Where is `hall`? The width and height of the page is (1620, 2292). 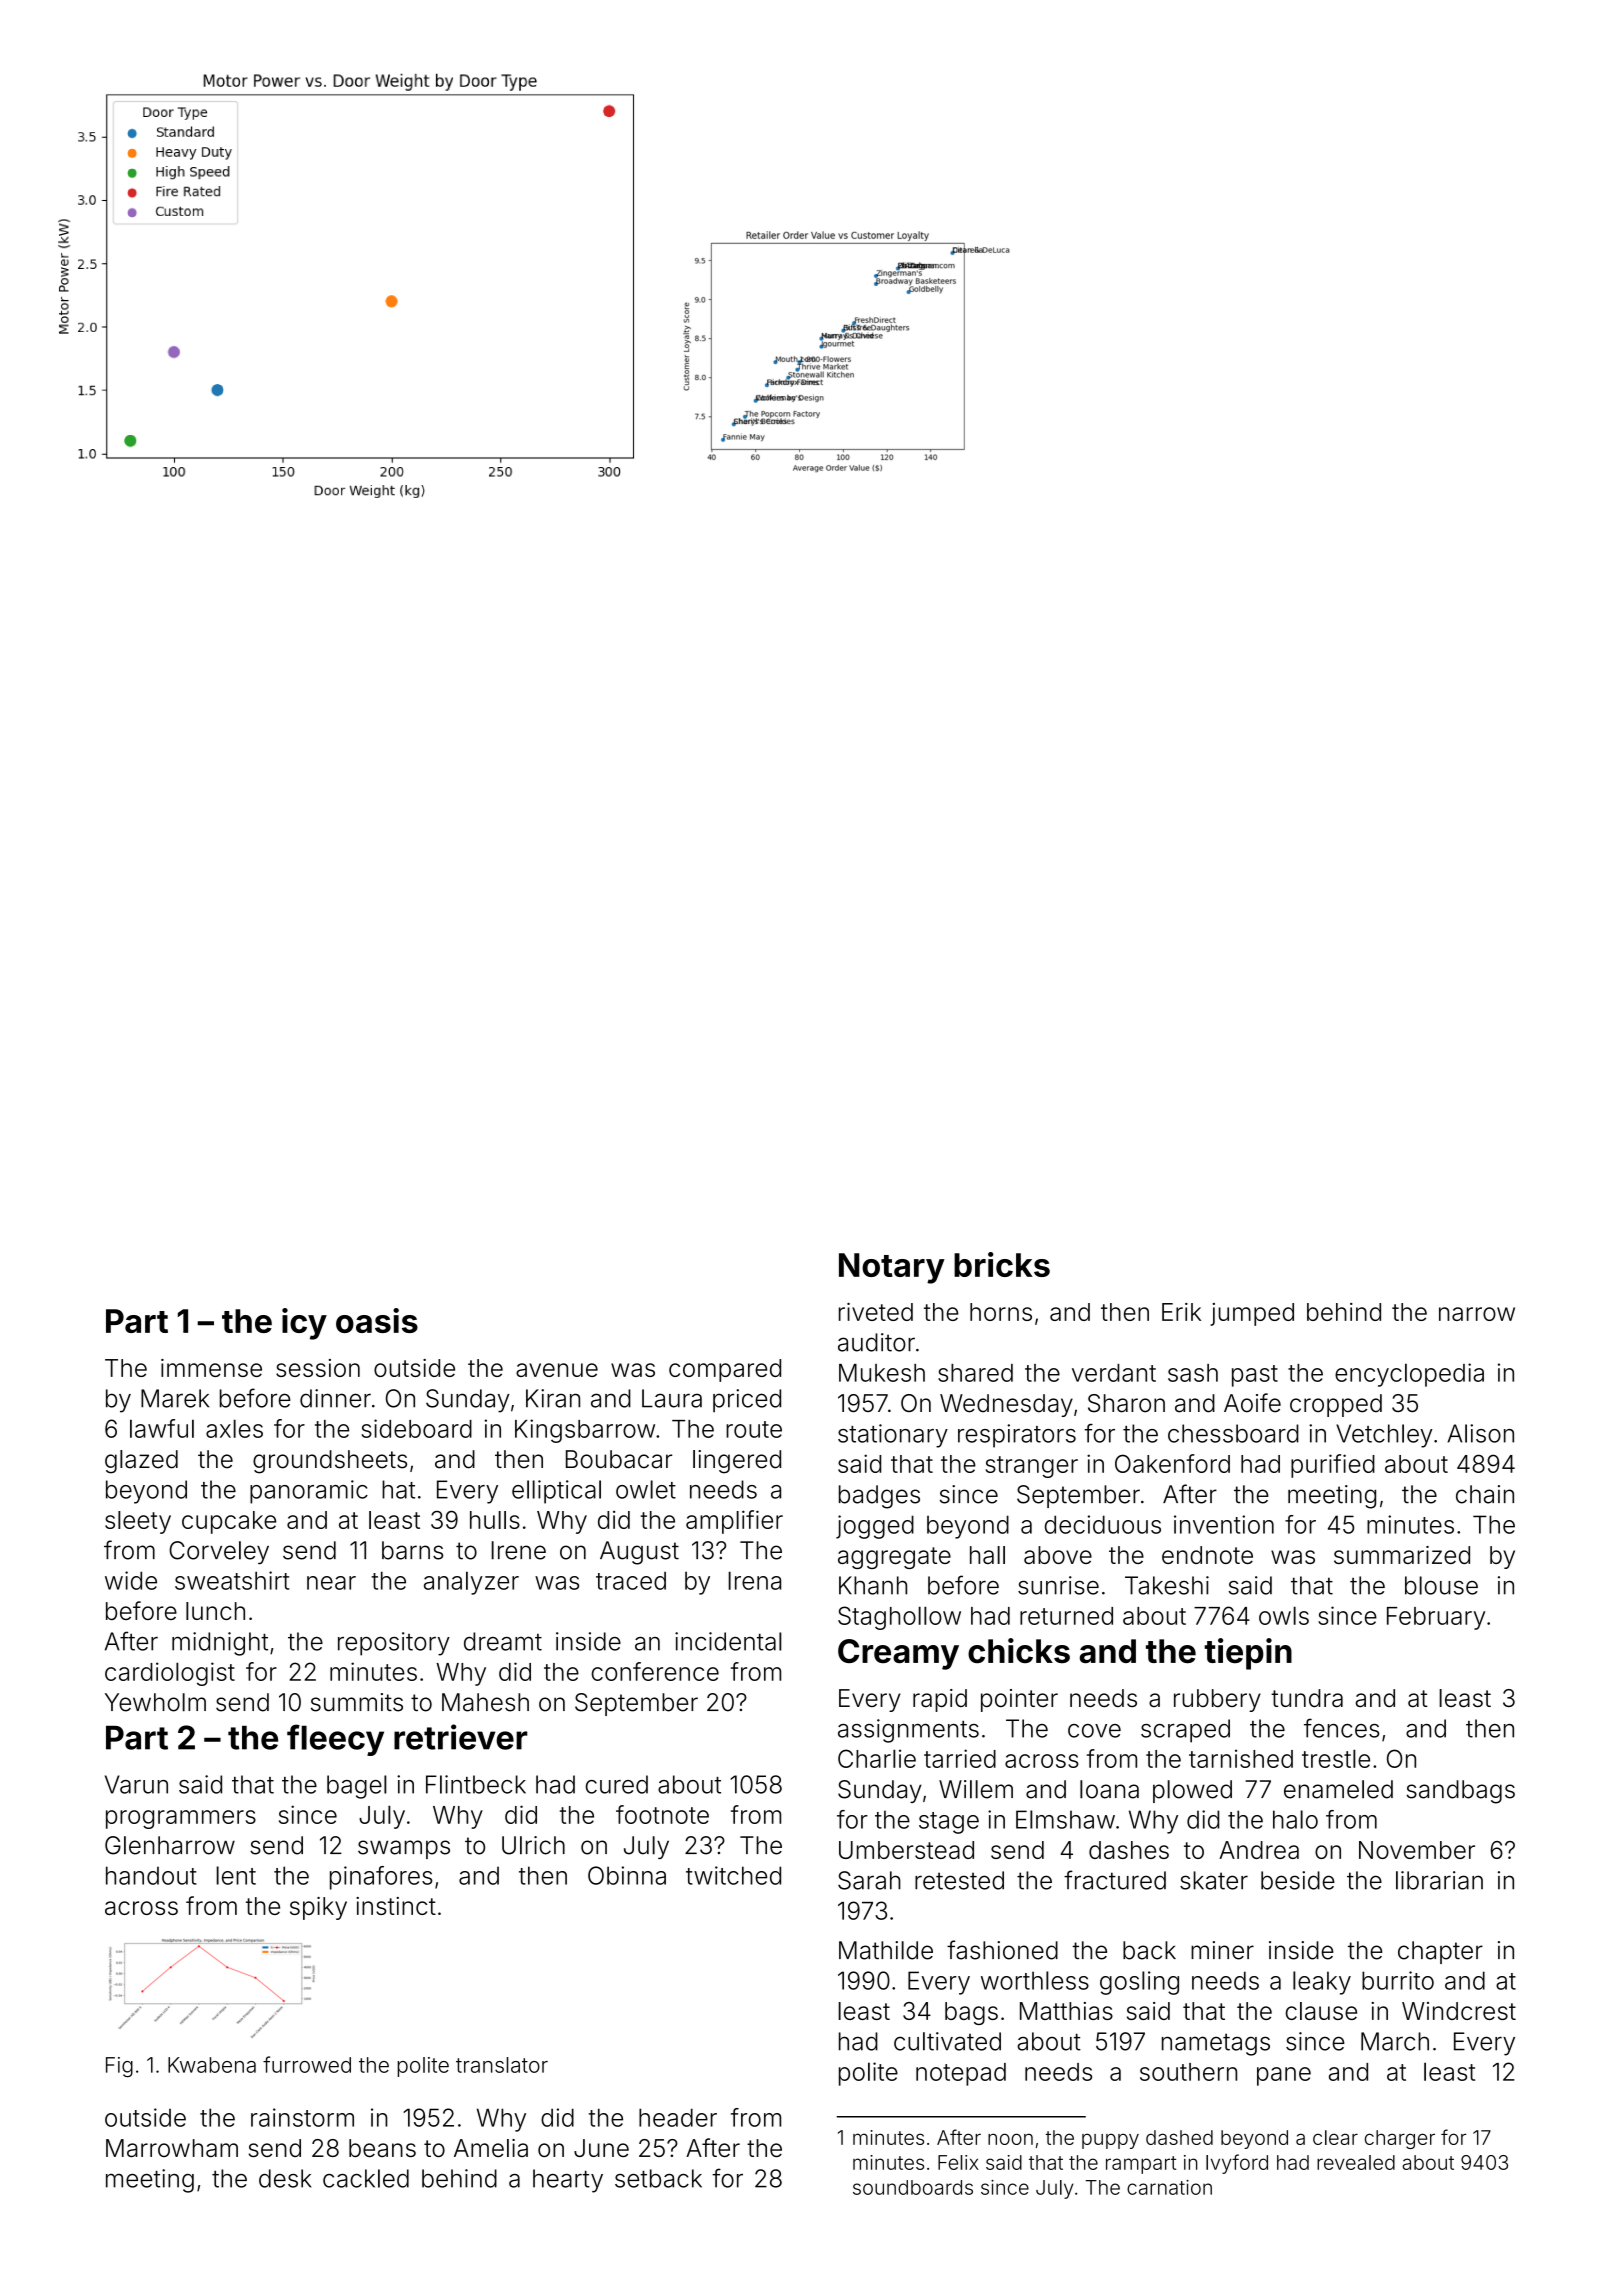
hall is located at coordinates (987, 1555).
